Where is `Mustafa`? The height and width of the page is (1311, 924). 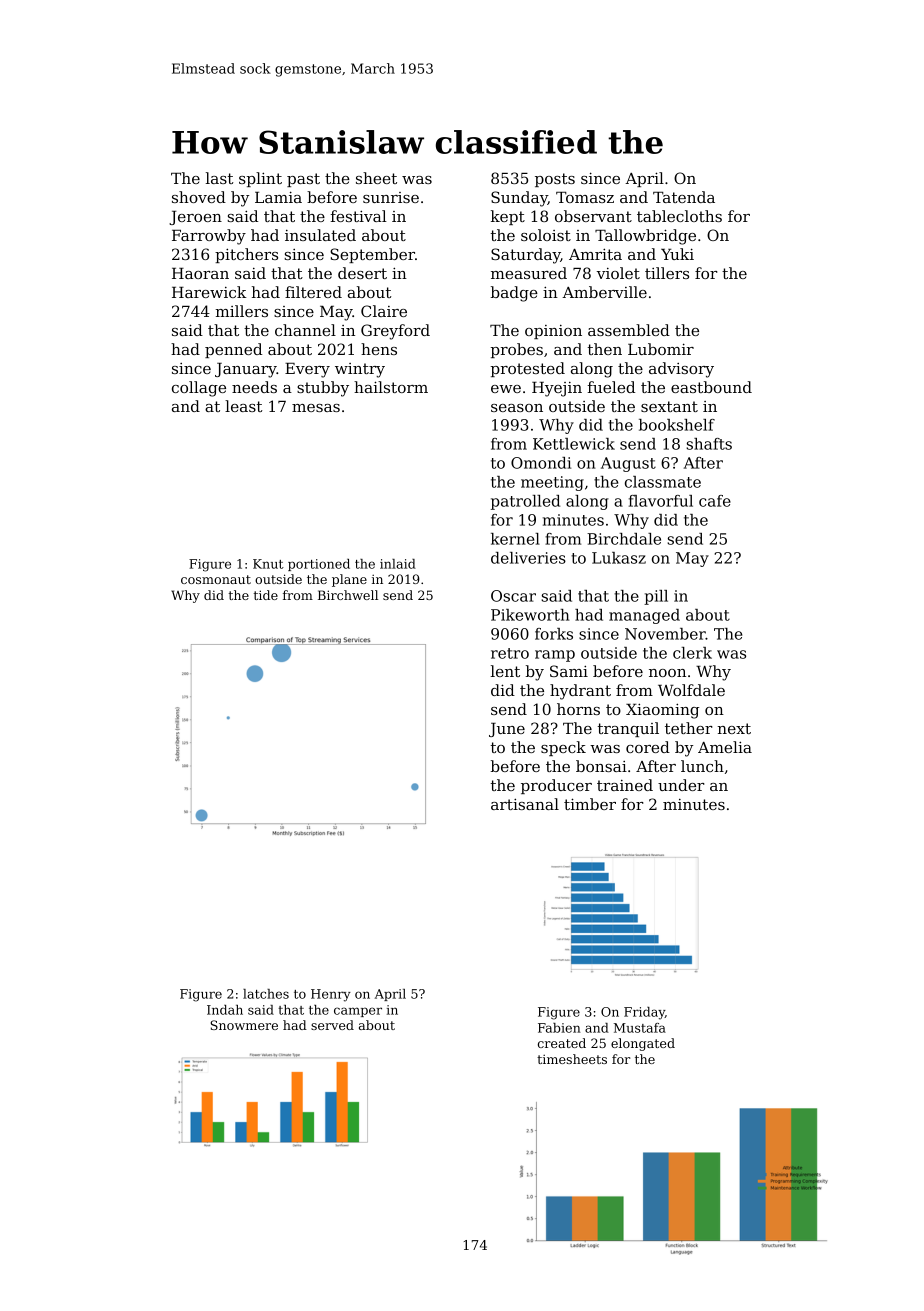
Mustafa is located at coordinates (640, 1028).
